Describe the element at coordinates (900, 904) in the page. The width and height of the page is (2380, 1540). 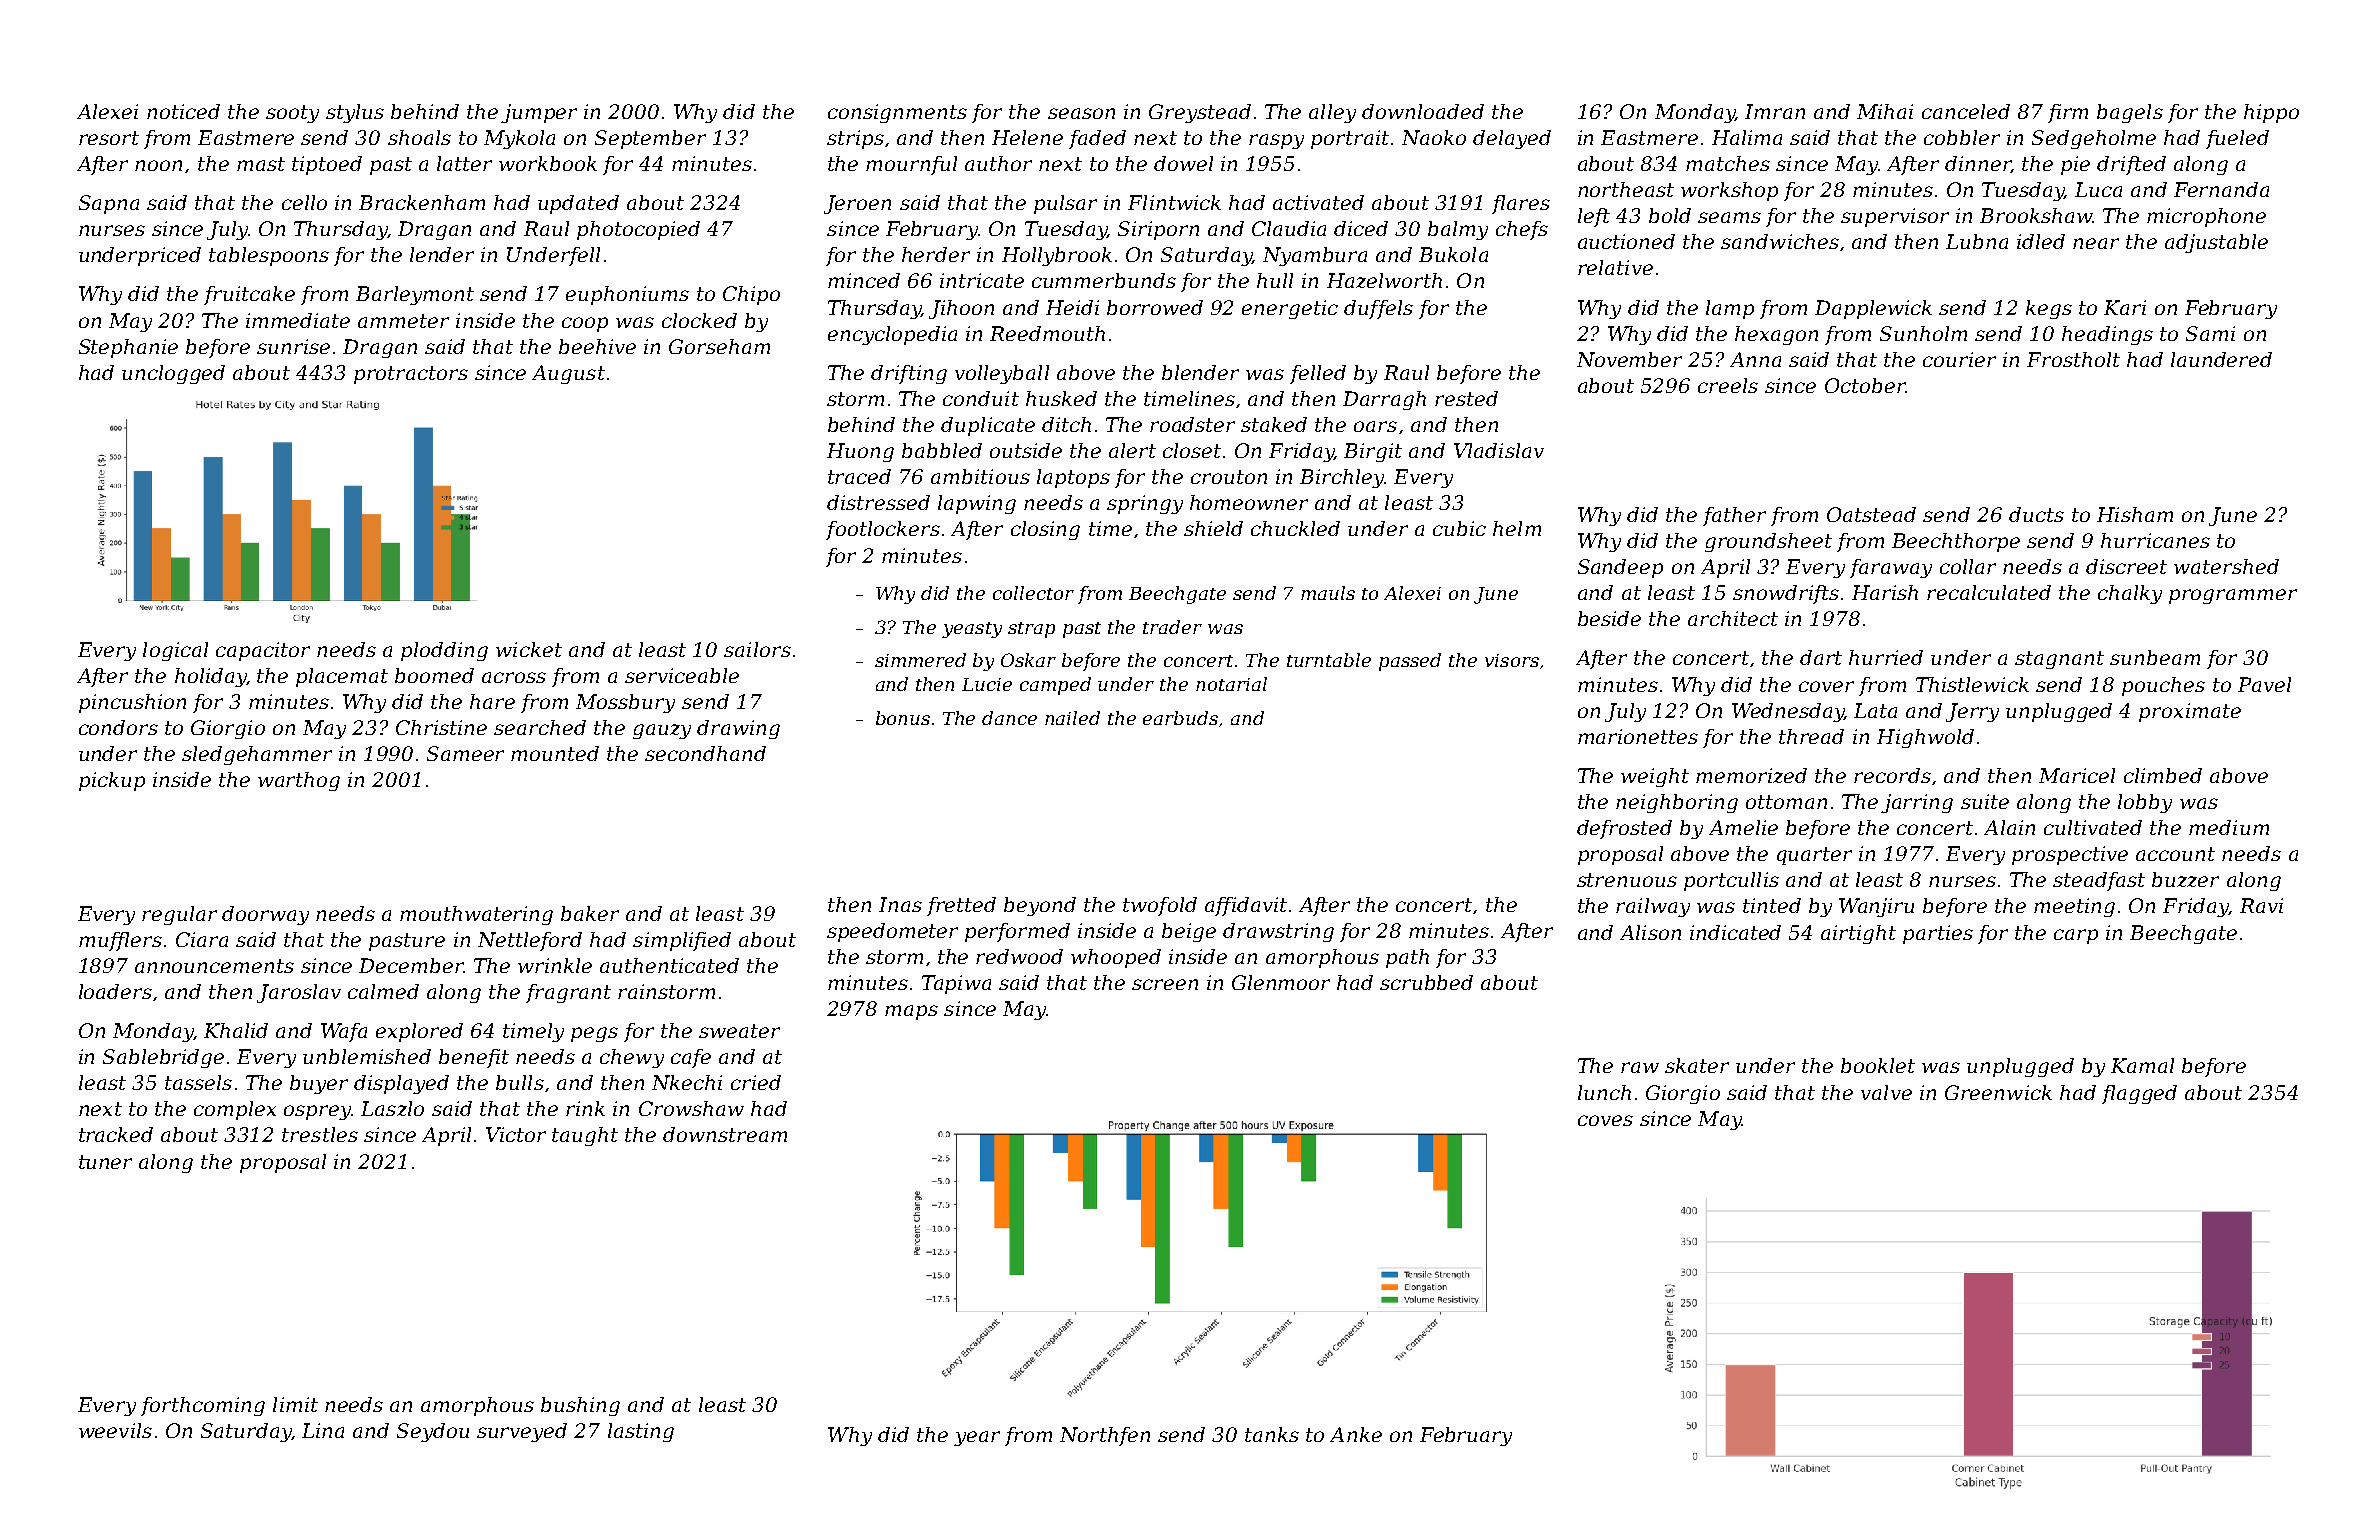
I see `Inas` at that location.
